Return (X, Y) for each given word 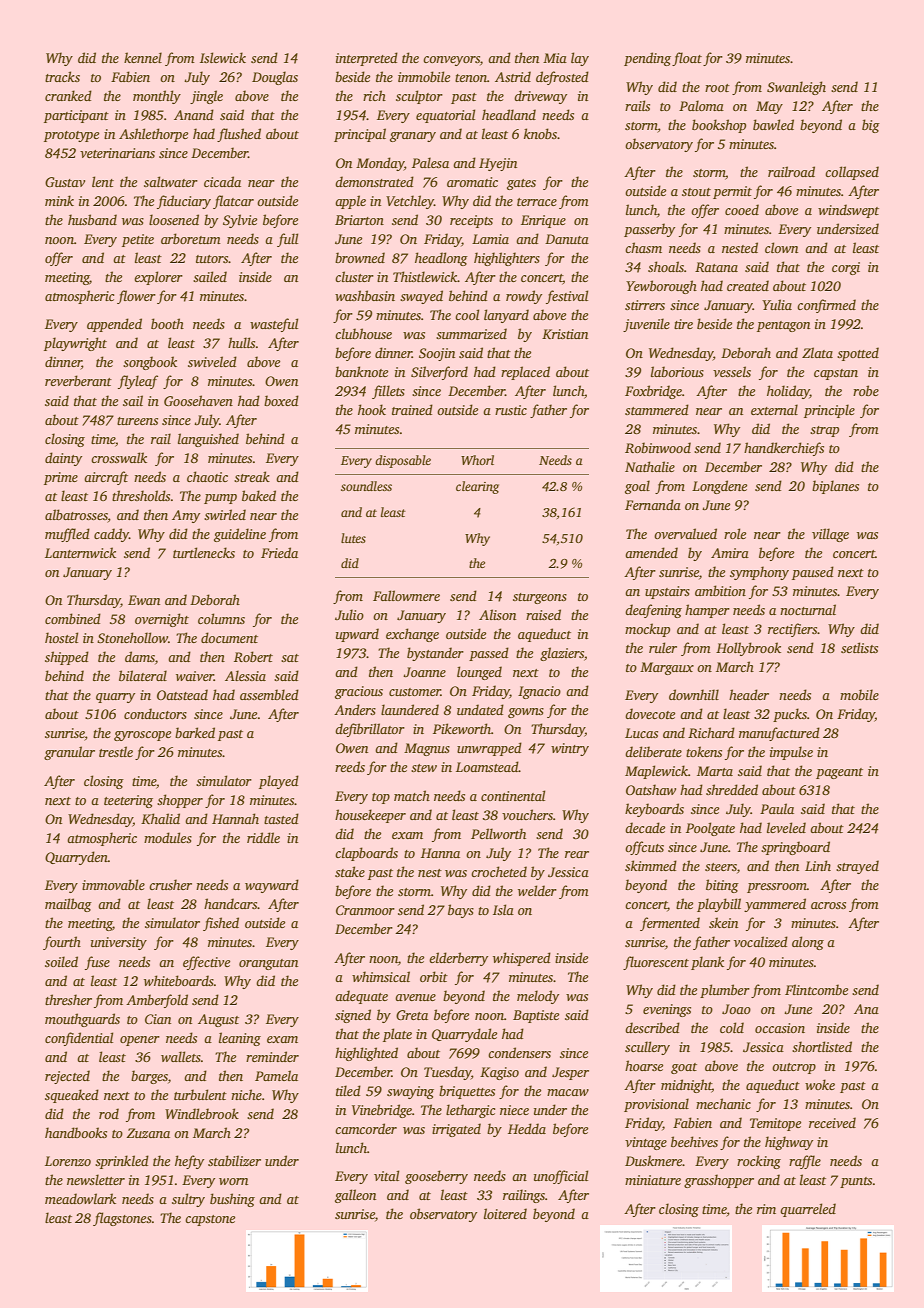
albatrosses (76, 514)
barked (195, 732)
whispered (522, 959)
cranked (68, 95)
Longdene (719, 487)
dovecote (650, 713)
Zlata (817, 352)
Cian (158, 1019)
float (687, 59)
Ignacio (539, 692)
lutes (353, 538)
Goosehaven (198, 400)
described (652, 1027)
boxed (281, 400)
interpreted (367, 59)
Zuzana (148, 1133)
